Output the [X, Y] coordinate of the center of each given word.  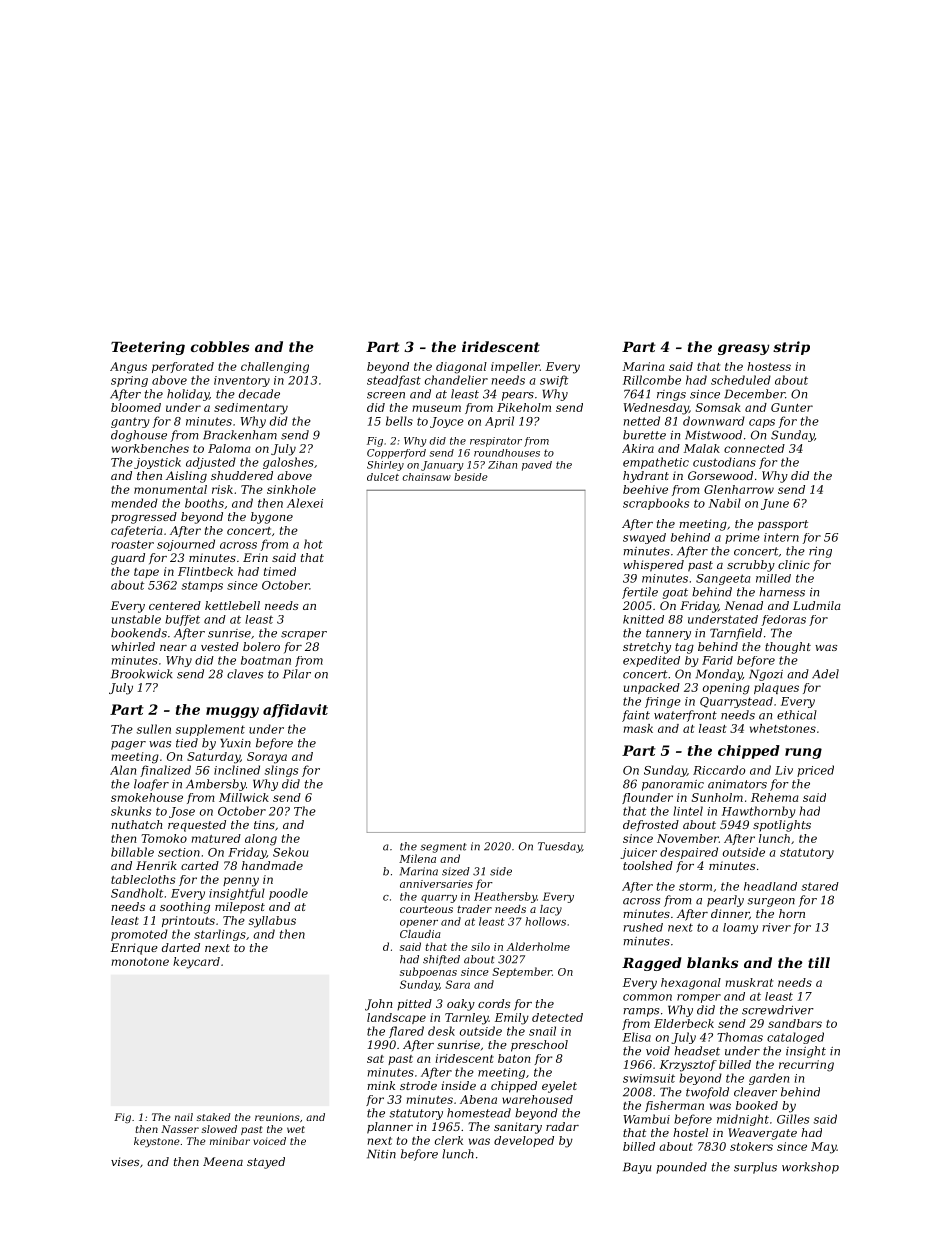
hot [313, 544]
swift [554, 381]
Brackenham [240, 435]
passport [783, 525]
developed [524, 1141]
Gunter [792, 407]
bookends [139, 633]
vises [125, 1161]
